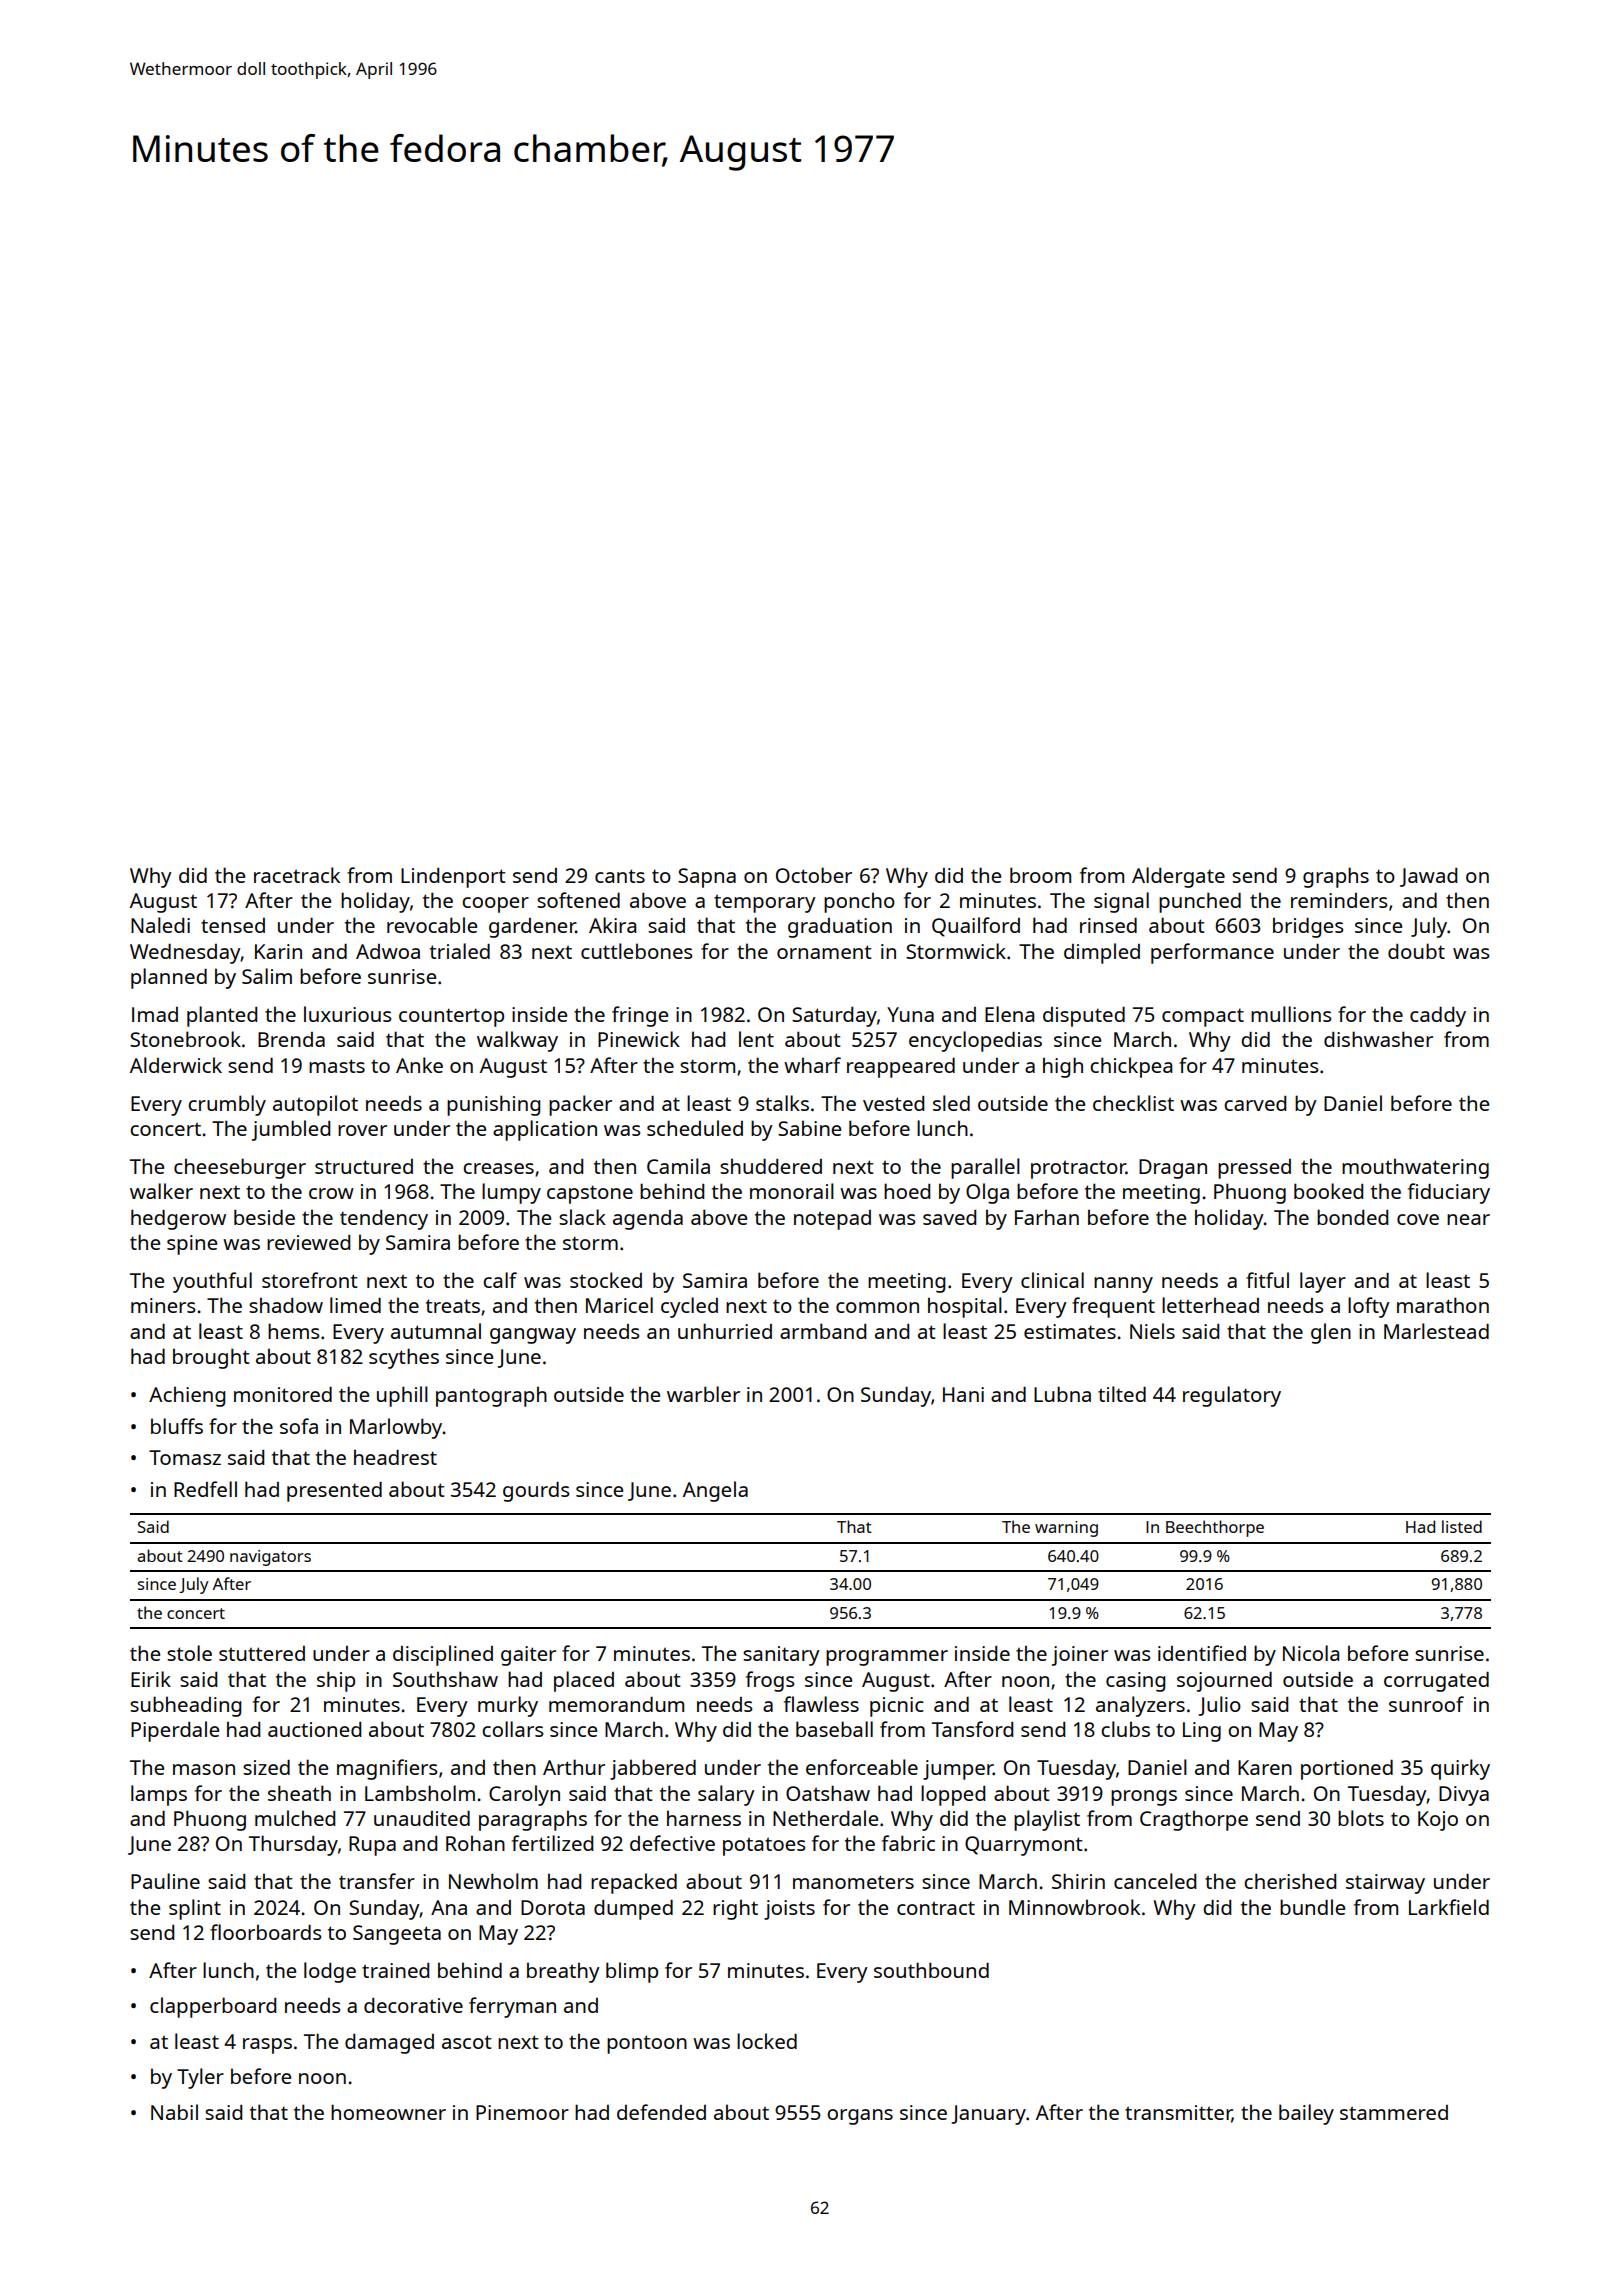 The image size is (1620, 2292). I want to click on crow, so click(331, 1193).
